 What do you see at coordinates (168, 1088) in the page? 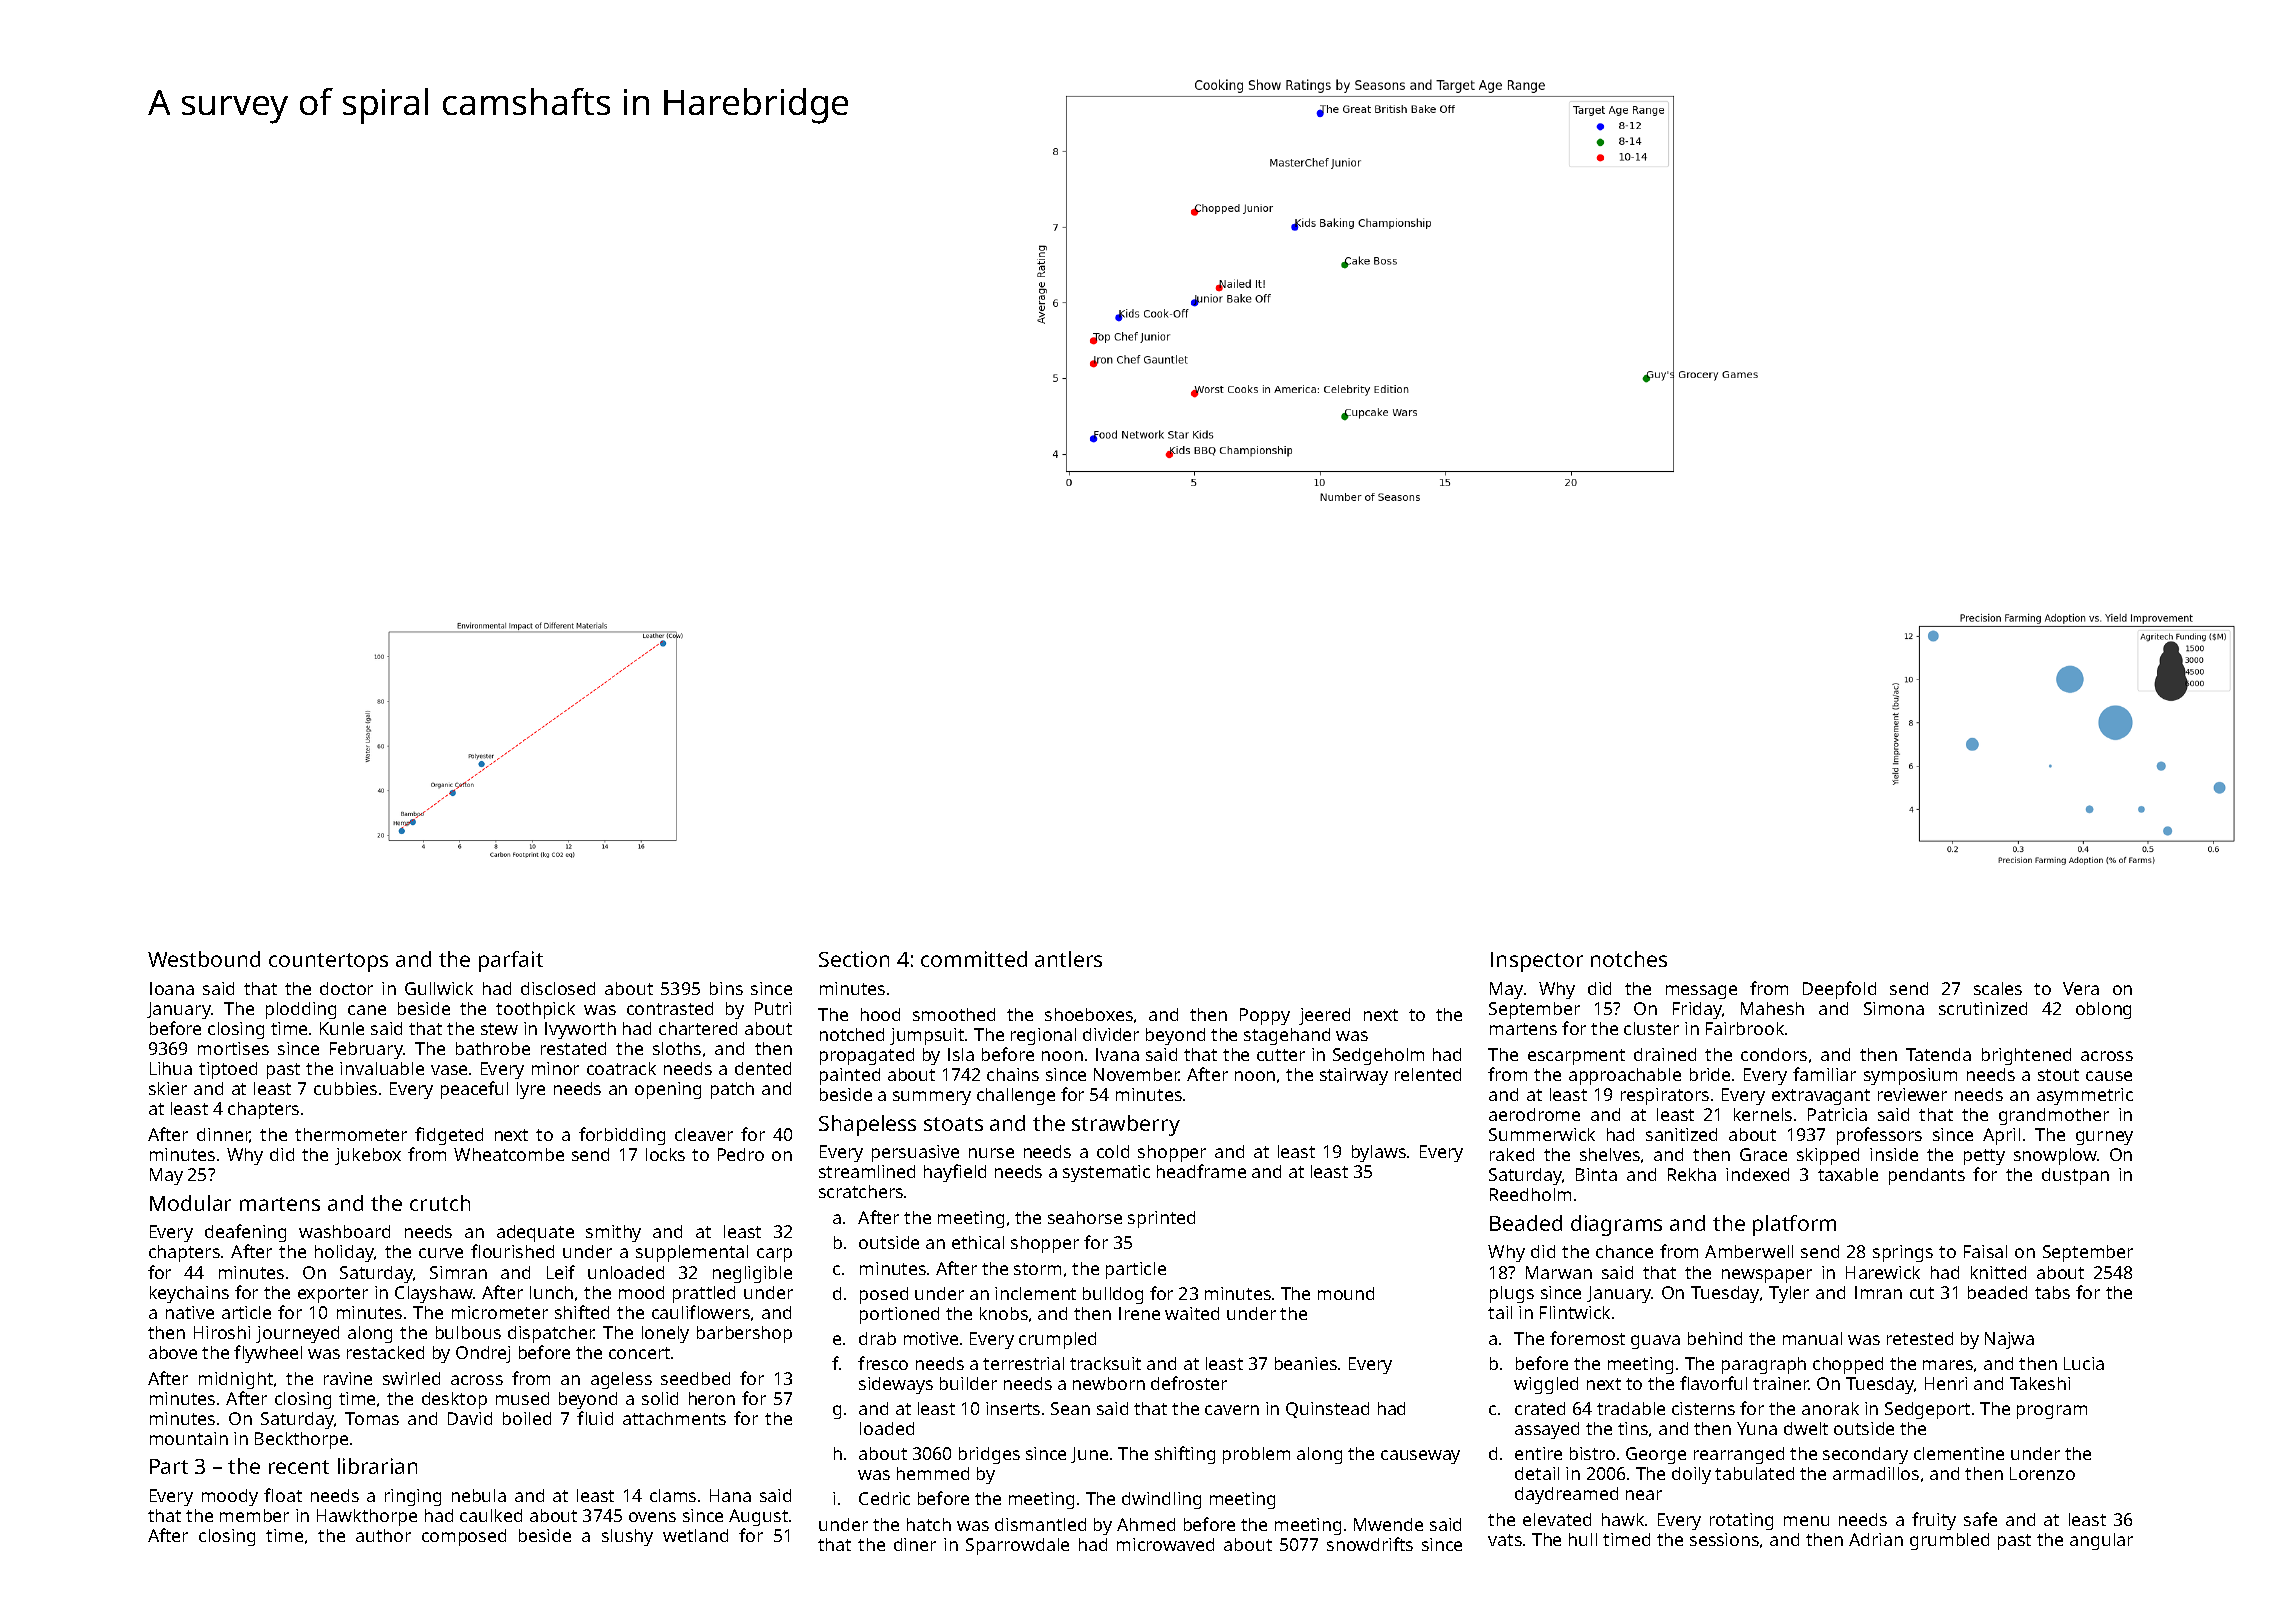
I see `skier` at bounding box center [168, 1088].
